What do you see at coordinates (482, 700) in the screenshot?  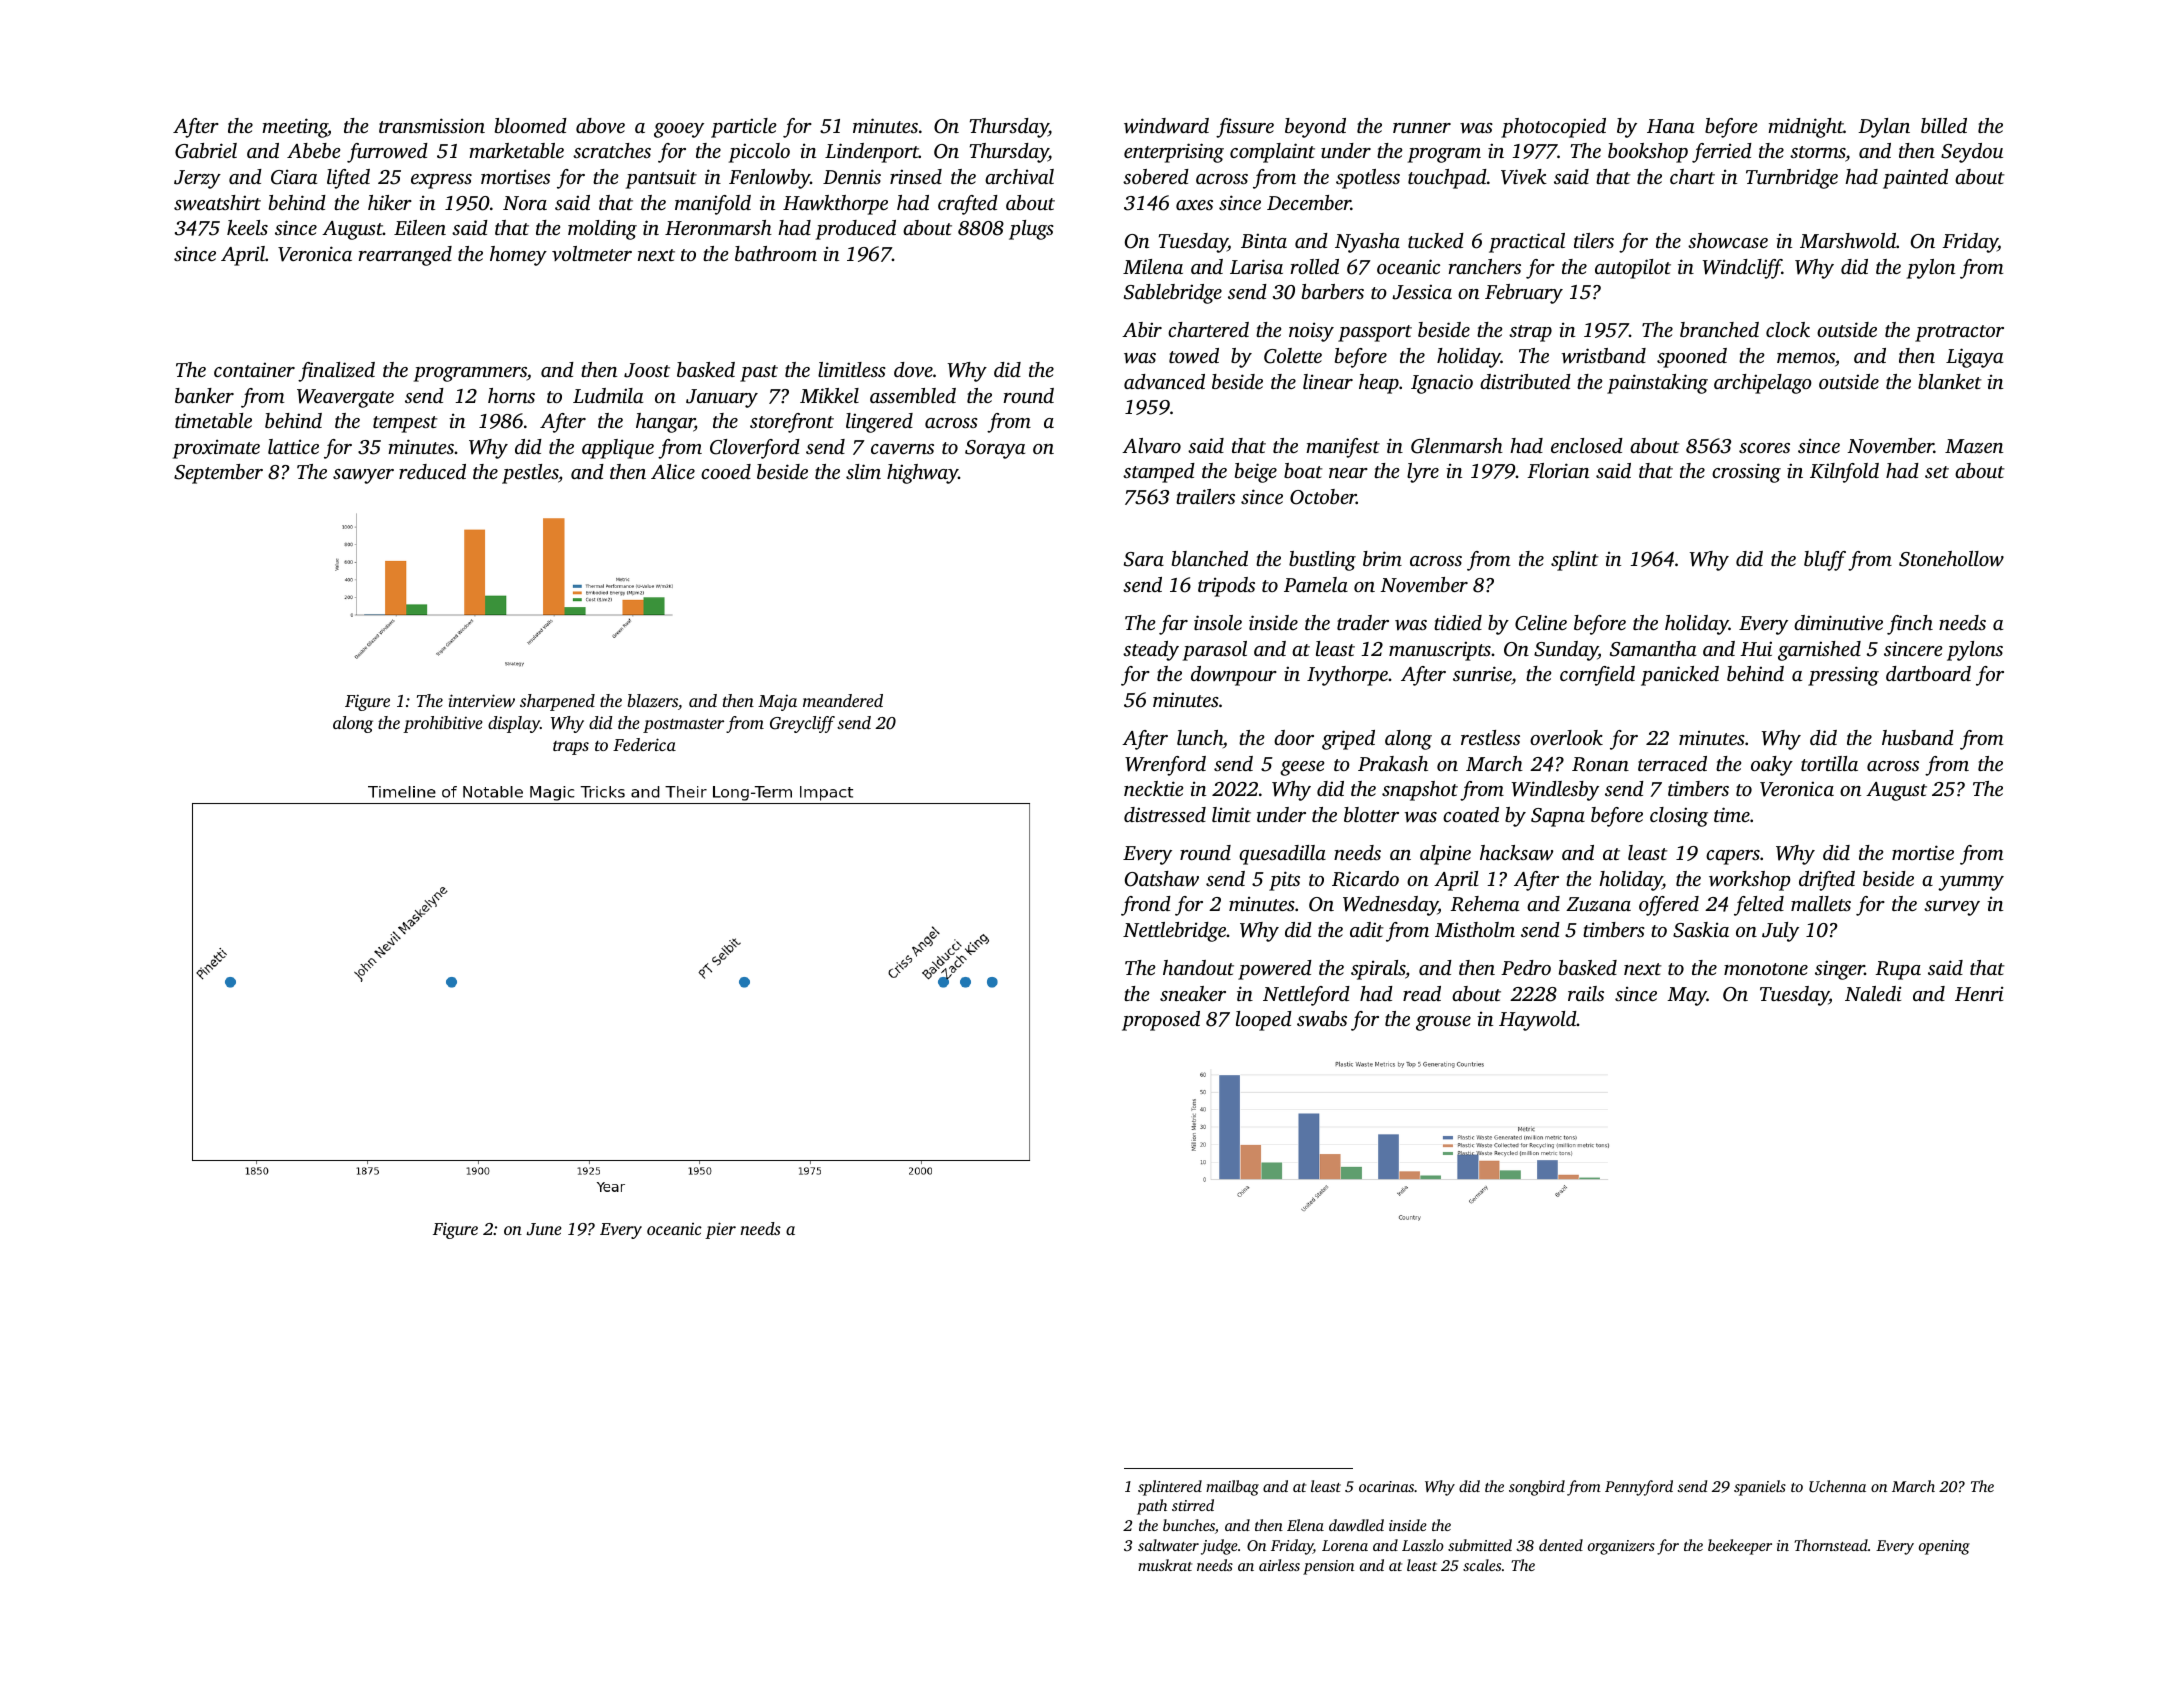 I see `interview` at bounding box center [482, 700].
